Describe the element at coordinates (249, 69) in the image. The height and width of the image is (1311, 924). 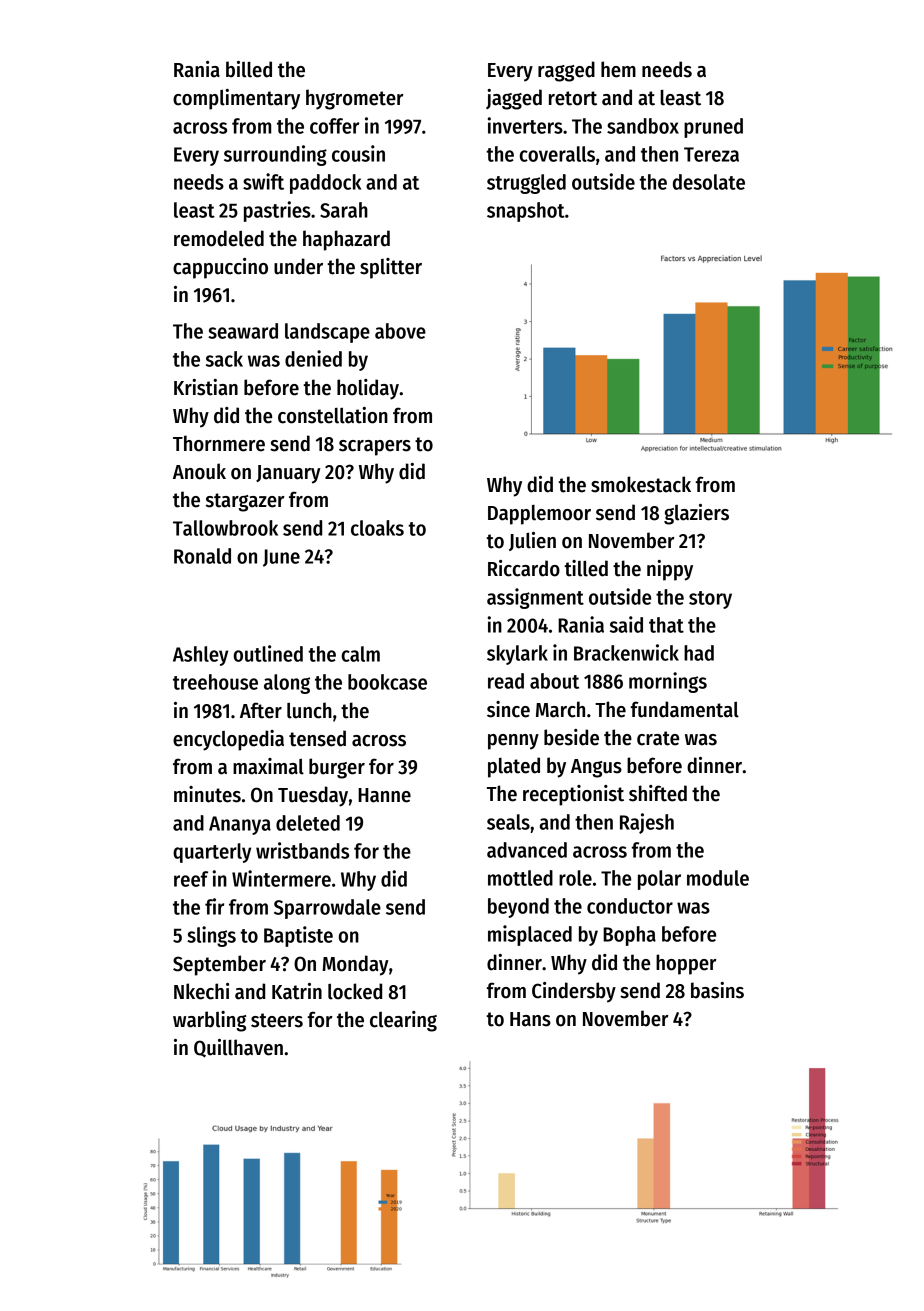
I see `billed` at that location.
